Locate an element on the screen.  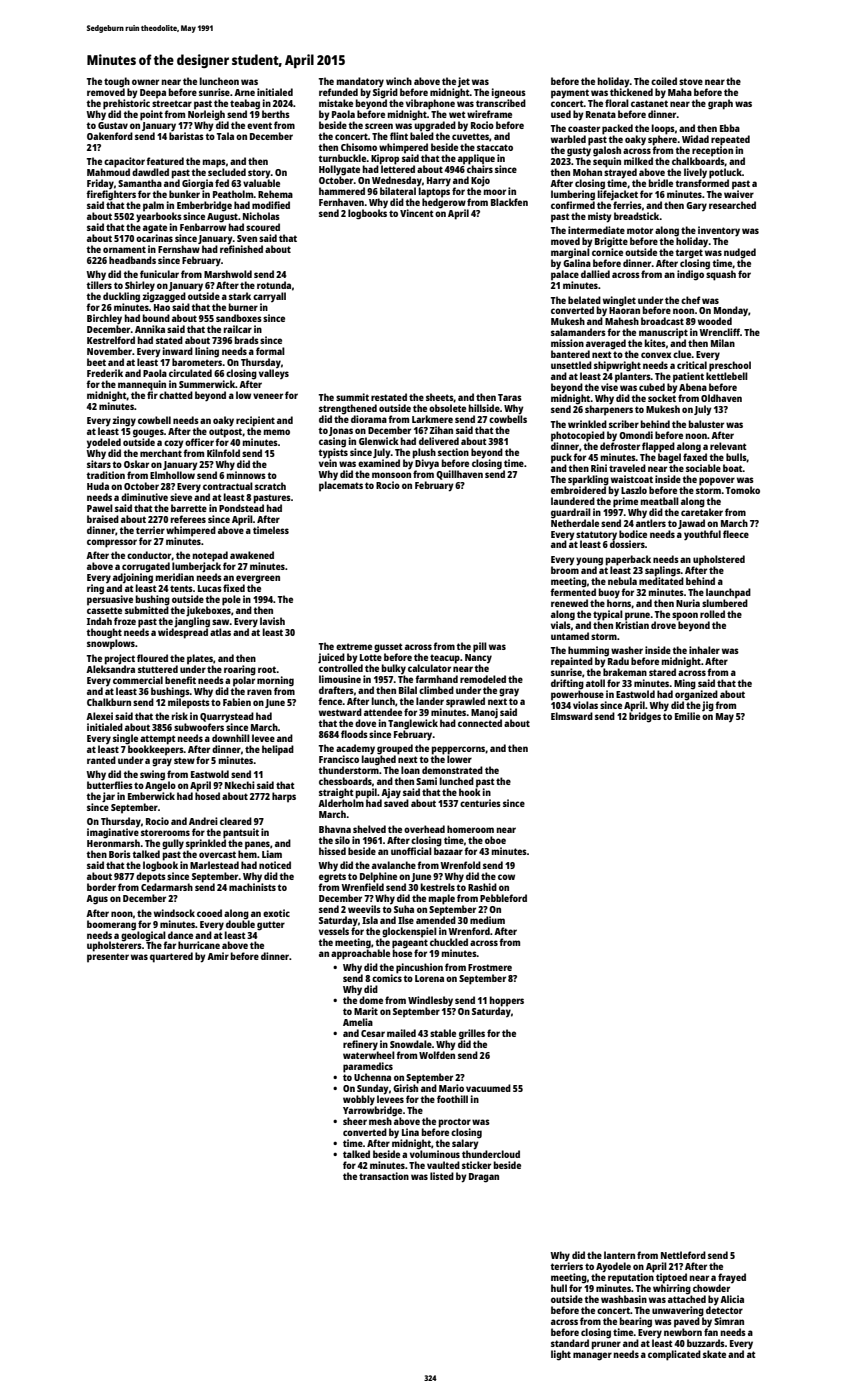
horns is located at coordinates (619, 603).
